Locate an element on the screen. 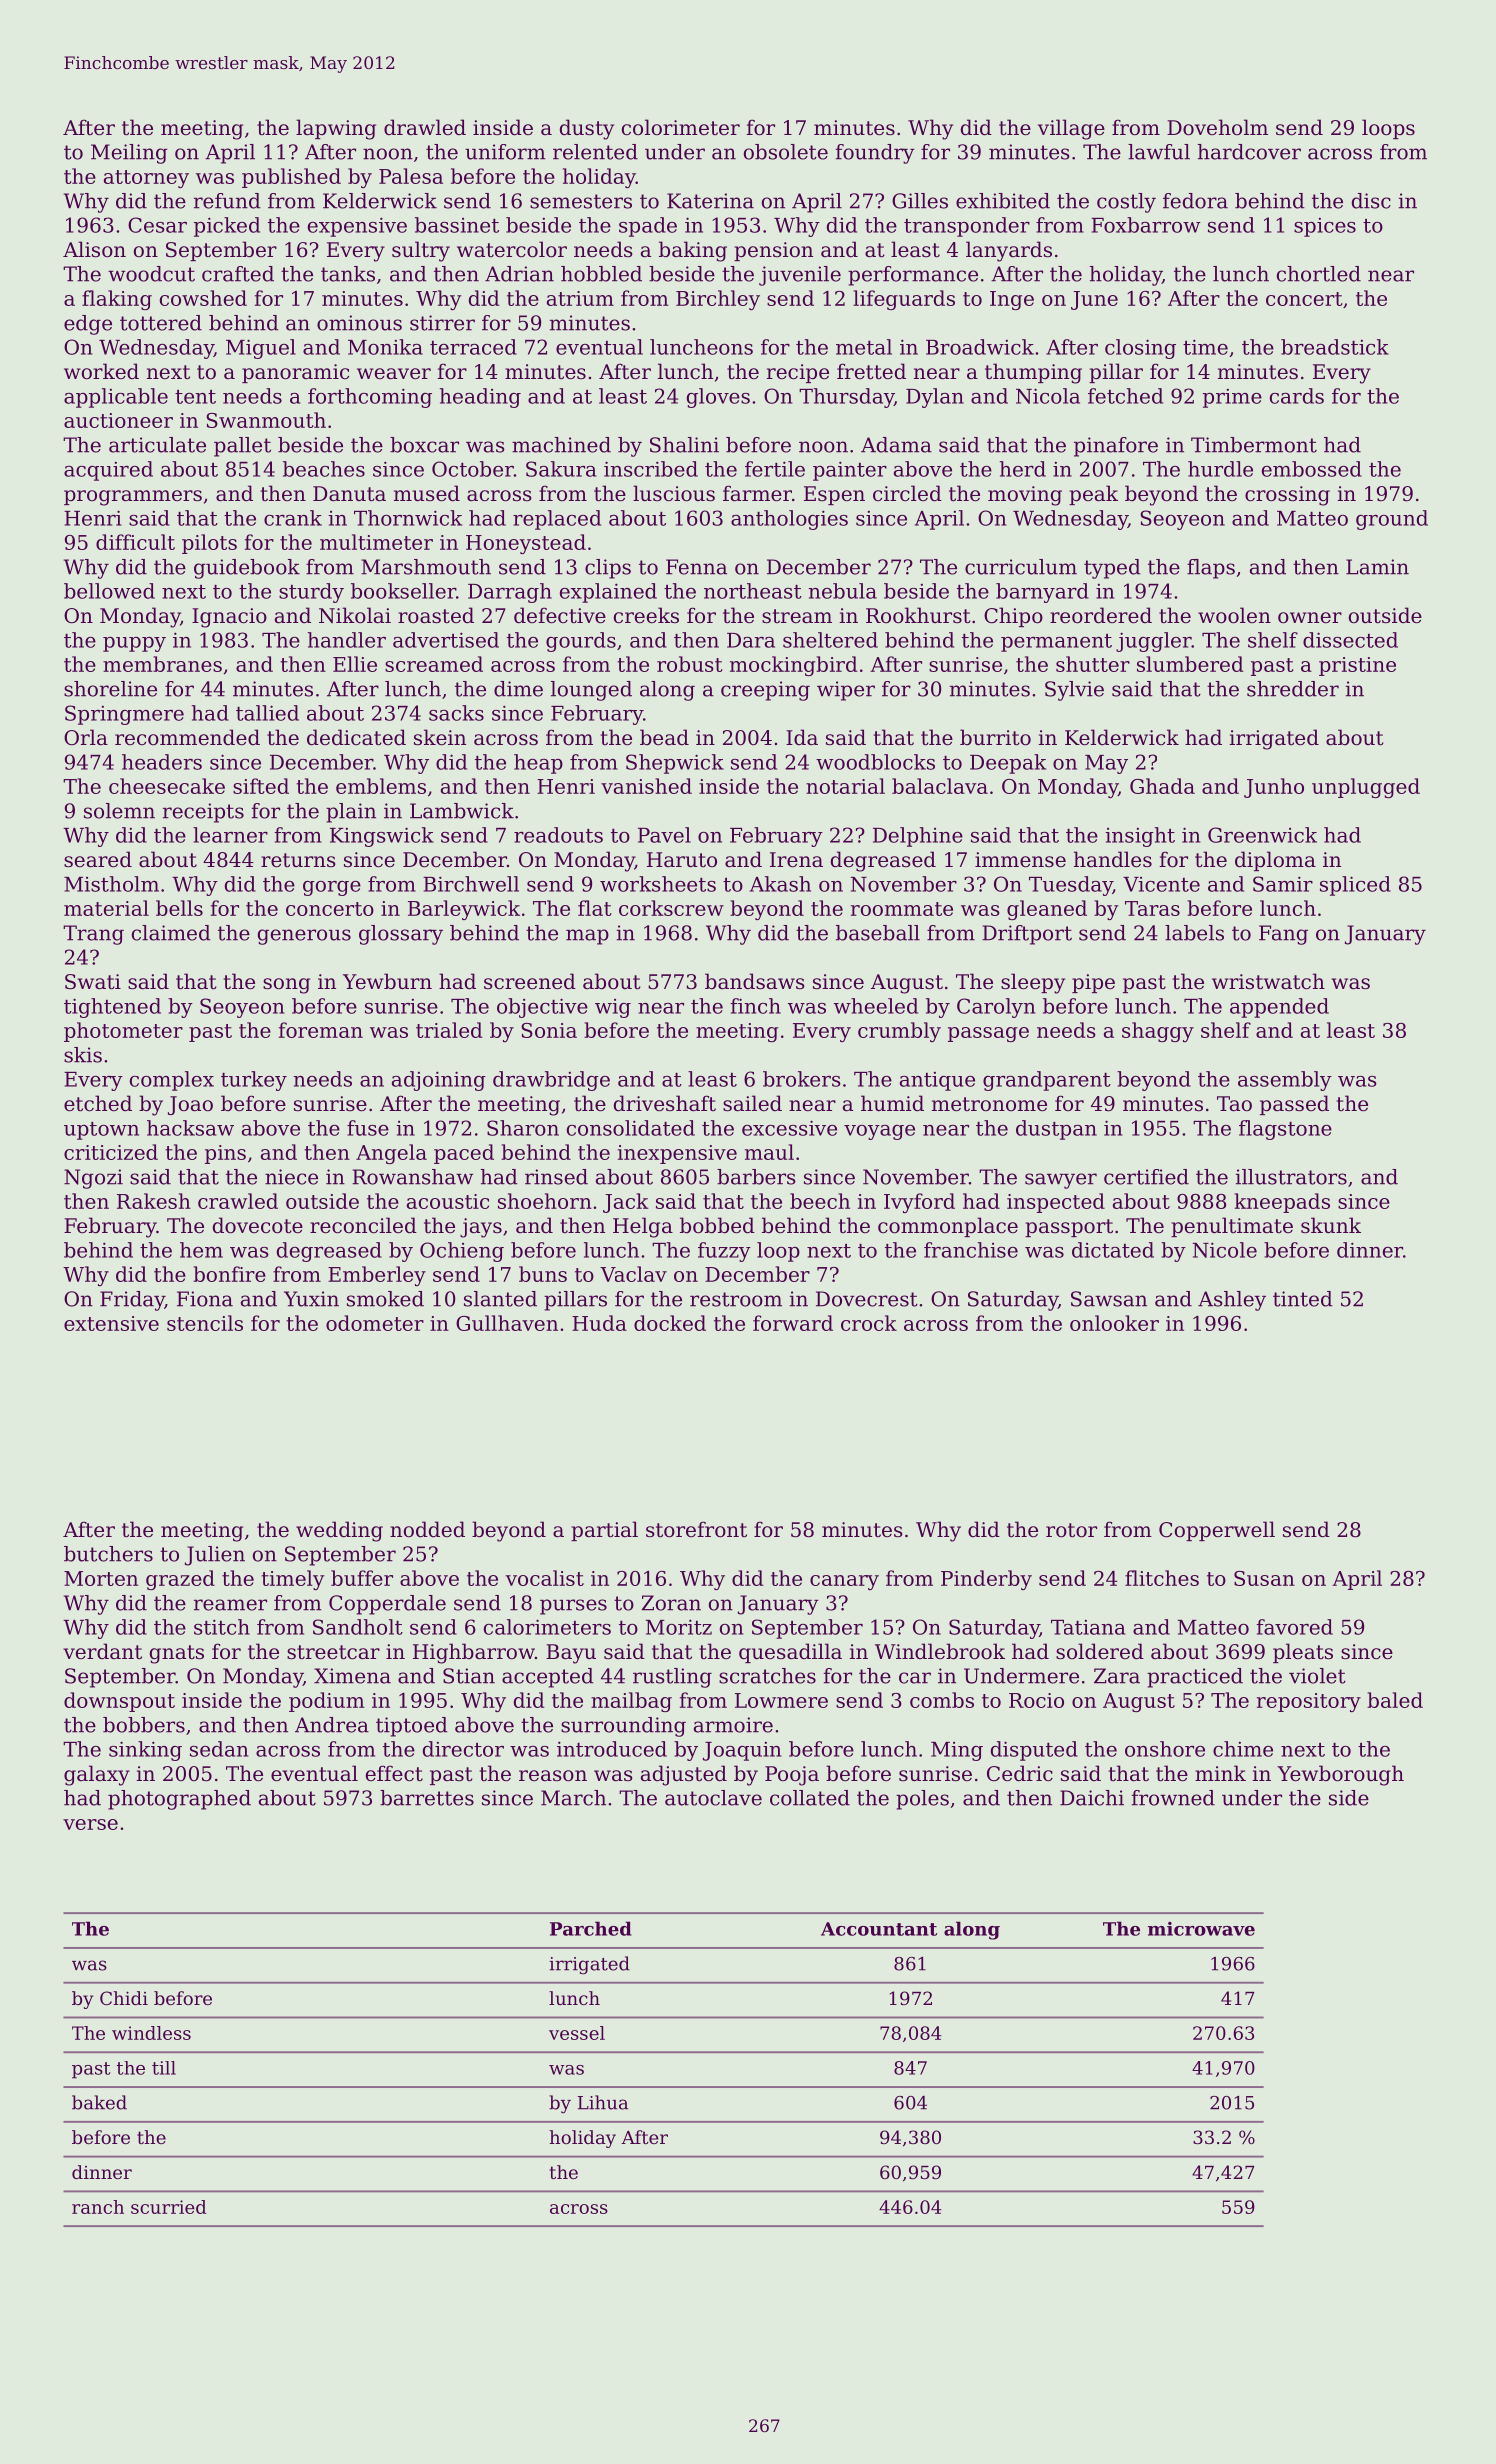 This screenshot has height=2464, width=1496. disc is located at coordinates (1371, 201).
